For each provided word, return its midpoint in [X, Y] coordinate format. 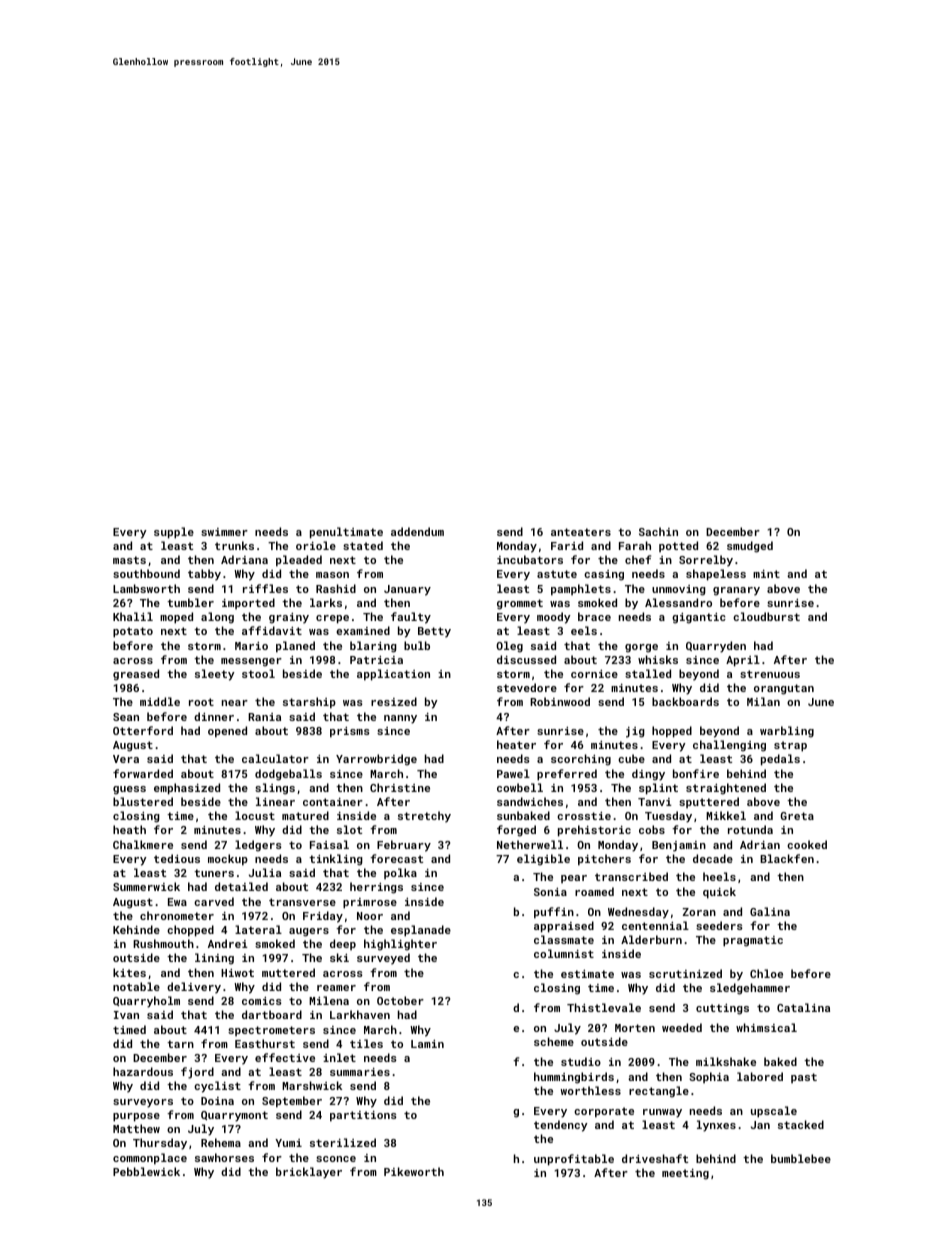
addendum [417, 531]
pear [574, 879]
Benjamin [679, 846]
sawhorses [224, 1157]
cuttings [722, 1009]
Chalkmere [143, 844]
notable [136, 986]
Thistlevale [604, 1007]
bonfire [696, 773]
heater [516, 744]
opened [227, 732]
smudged [750, 547]
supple [174, 533]
